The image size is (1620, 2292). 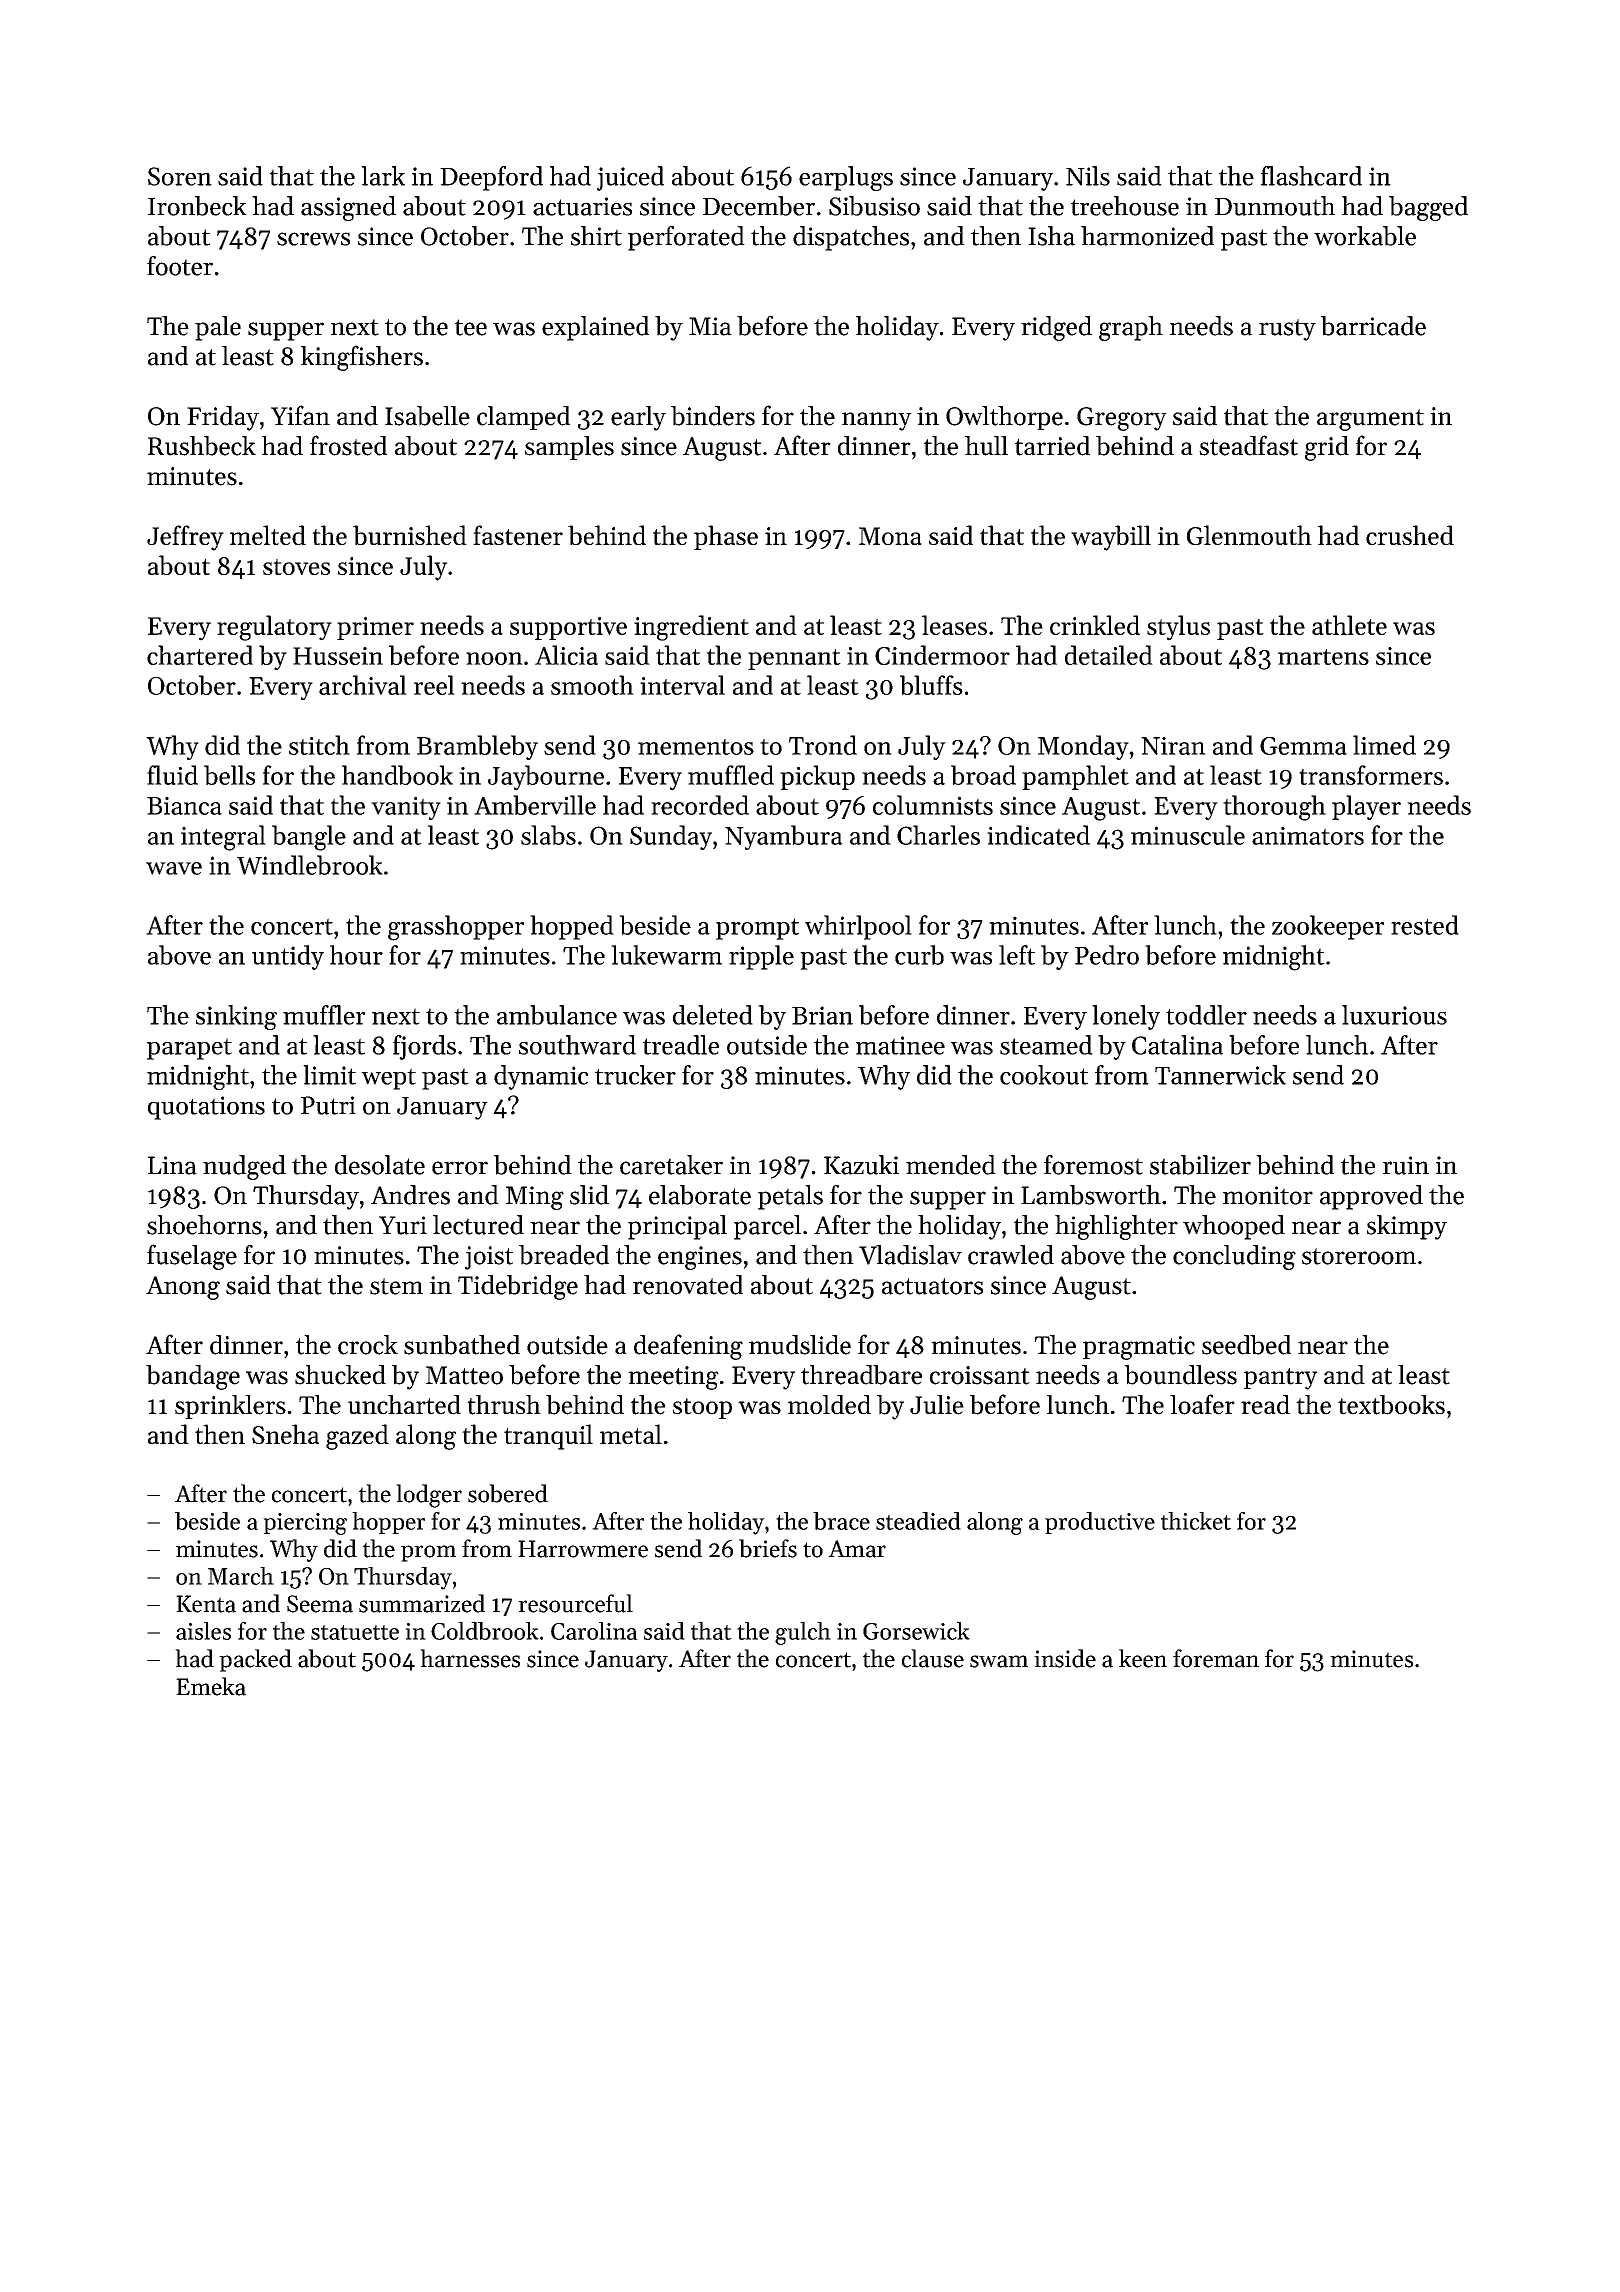 I want to click on hour, so click(x=356, y=955).
